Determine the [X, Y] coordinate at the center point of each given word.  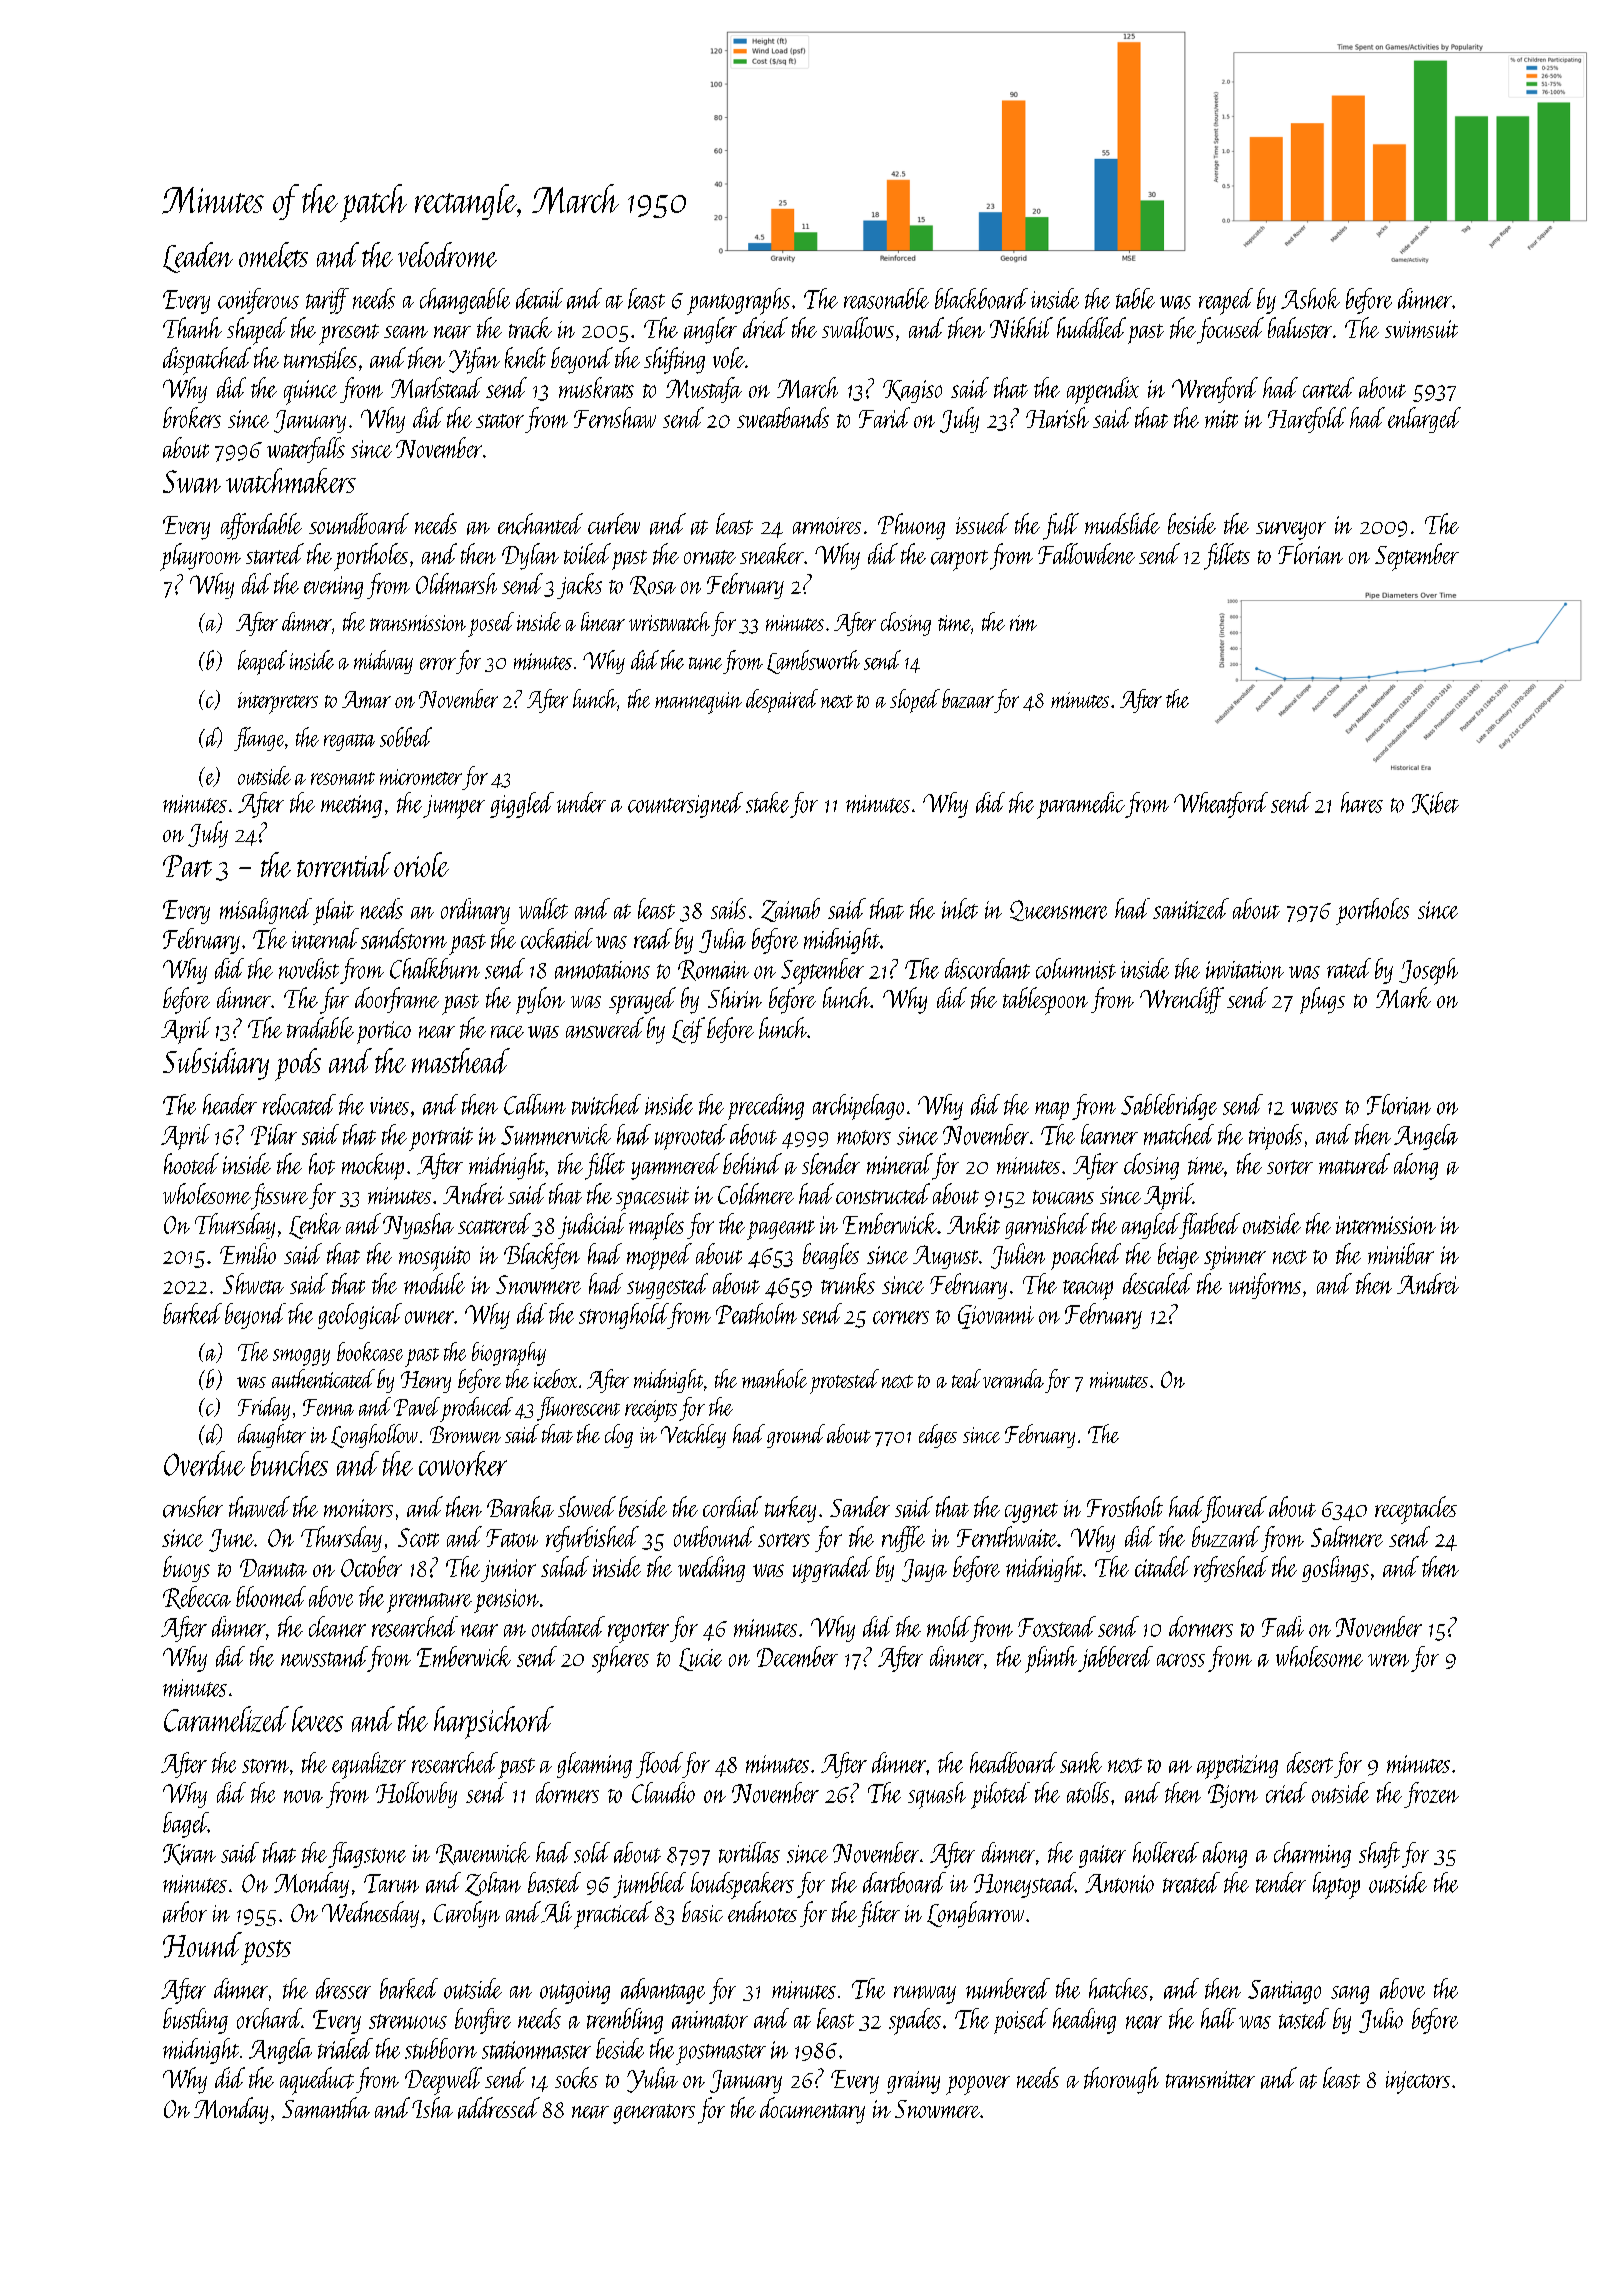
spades [915, 2021]
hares [1362, 802]
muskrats [596, 387]
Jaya [924, 1570]
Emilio [248, 1253]
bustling [195, 2021]
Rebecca [197, 1597]
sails [728, 908]
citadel [1162, 1566]
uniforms [1265, 1286]
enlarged [1424, 420]
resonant [343, 778]
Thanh [192, 327]
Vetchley [693, 1436]
